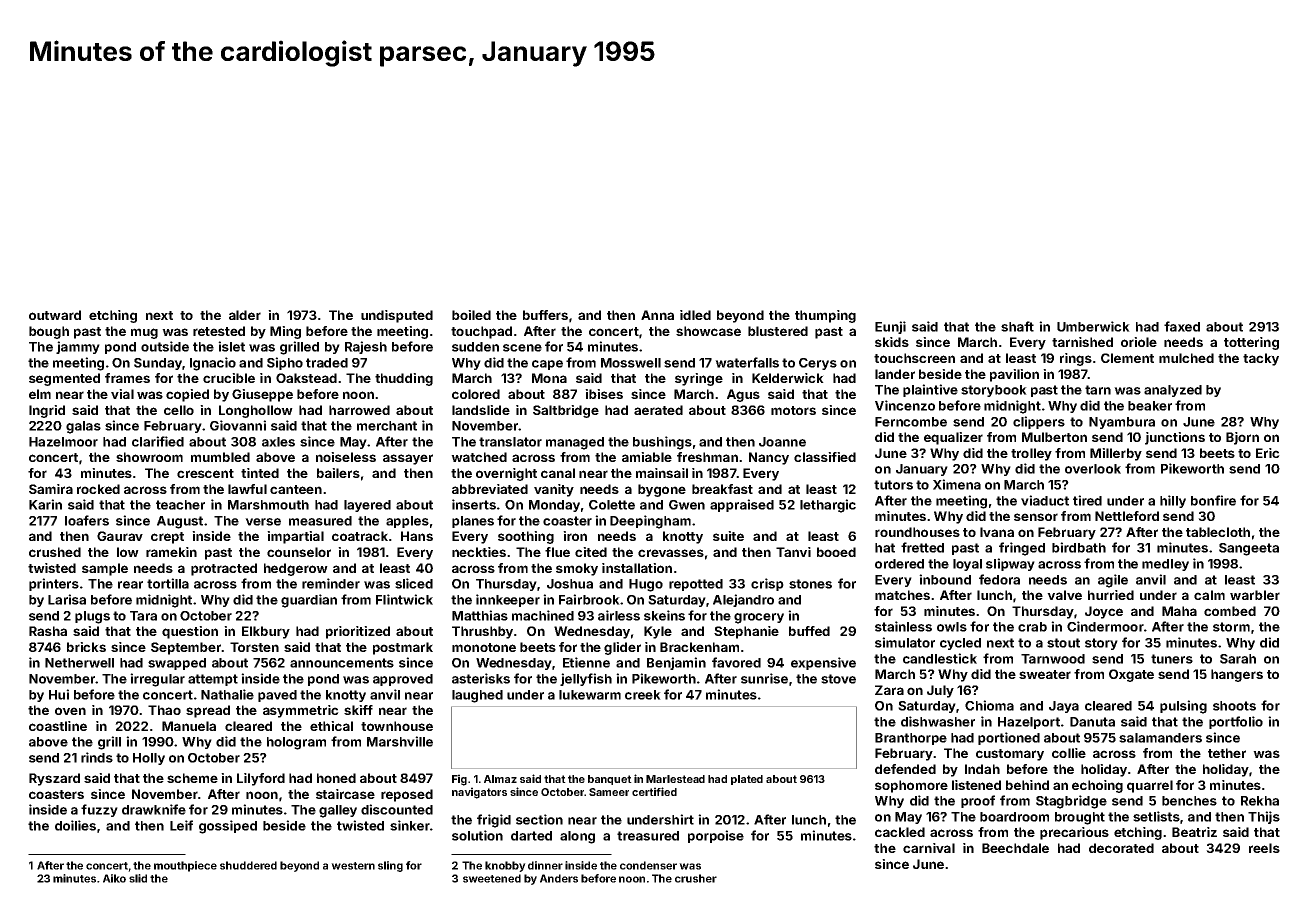 This page has height=924, width=1308. Describe the element at coordinates (245, 315) in the page. I see `alder` at that location.
